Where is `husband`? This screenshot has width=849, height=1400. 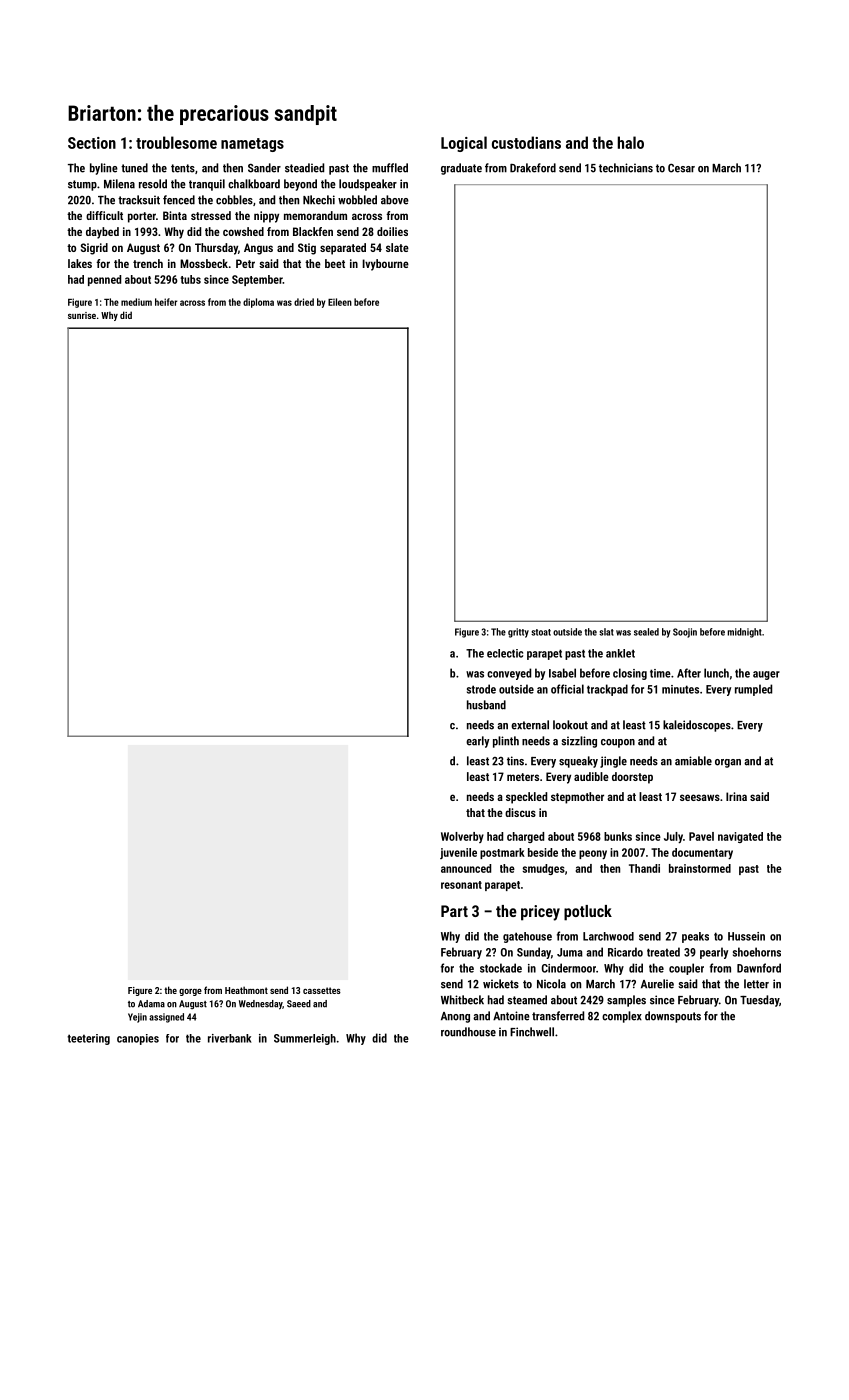
husband is located at coordinates (486, 705).
